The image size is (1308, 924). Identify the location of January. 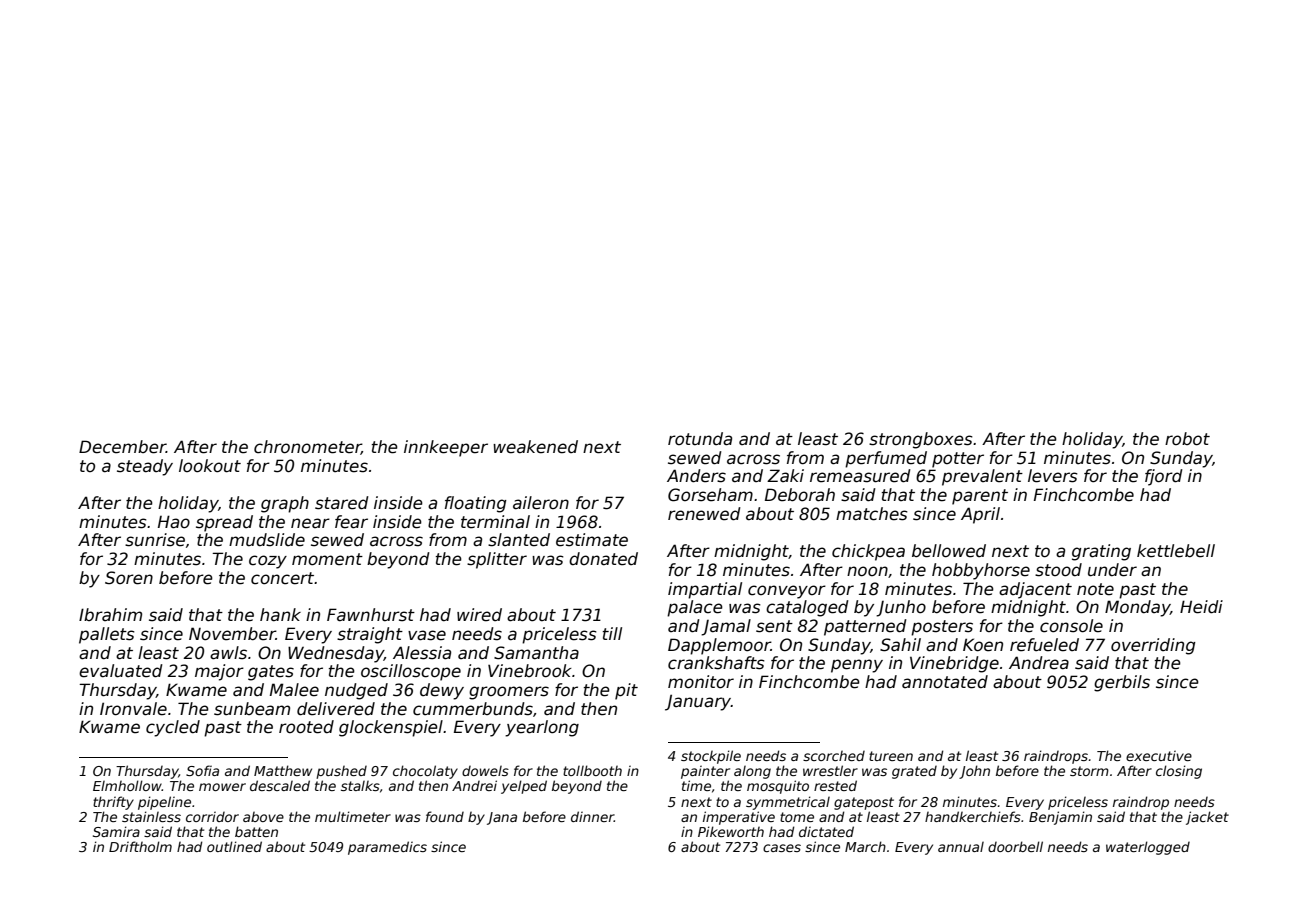
(698, 702).
